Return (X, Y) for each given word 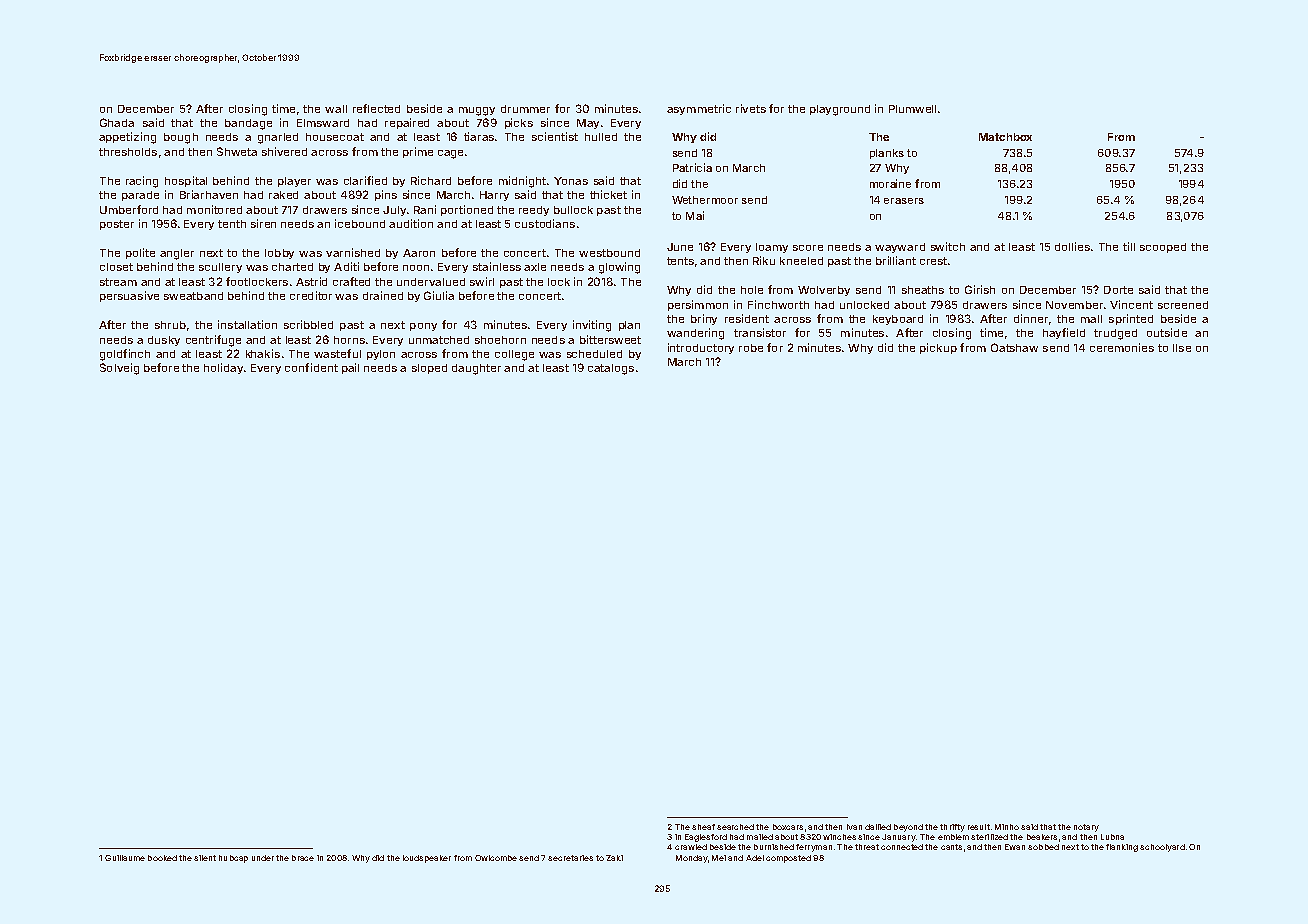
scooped (1163, 248)
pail (350, 368)
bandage (248, 124)
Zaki (614, 858)
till (1129, 246)
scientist (555, 136)
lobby (279, 254)
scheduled (594, 354)
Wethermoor (705, 200)
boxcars (788, 827)
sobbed (1043, 847)
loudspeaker (427, 859)
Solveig (119, 369)
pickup (938, 348)
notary (1086, 828)
